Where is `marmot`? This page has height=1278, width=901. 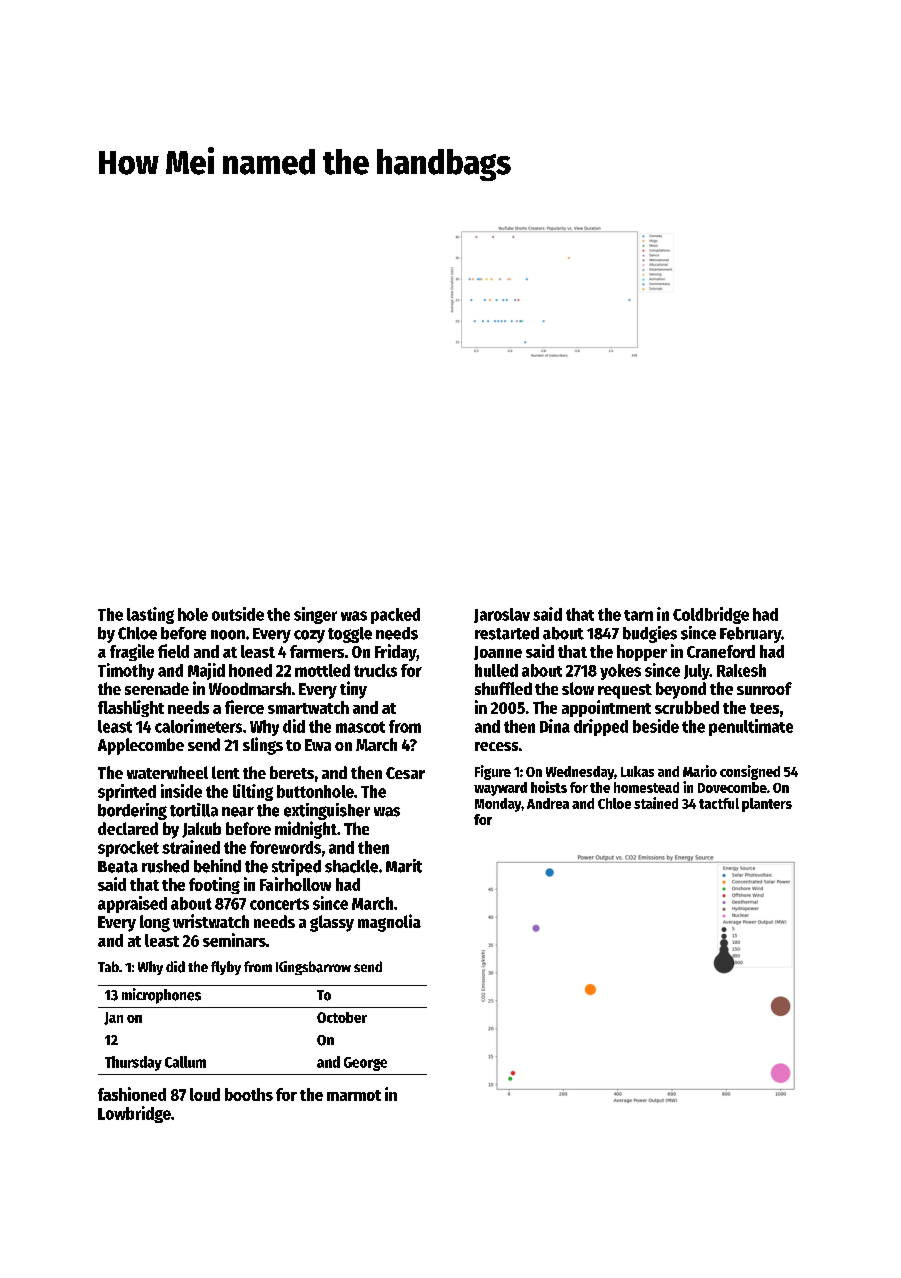
marmot is located at coordinates (354, 1095).
